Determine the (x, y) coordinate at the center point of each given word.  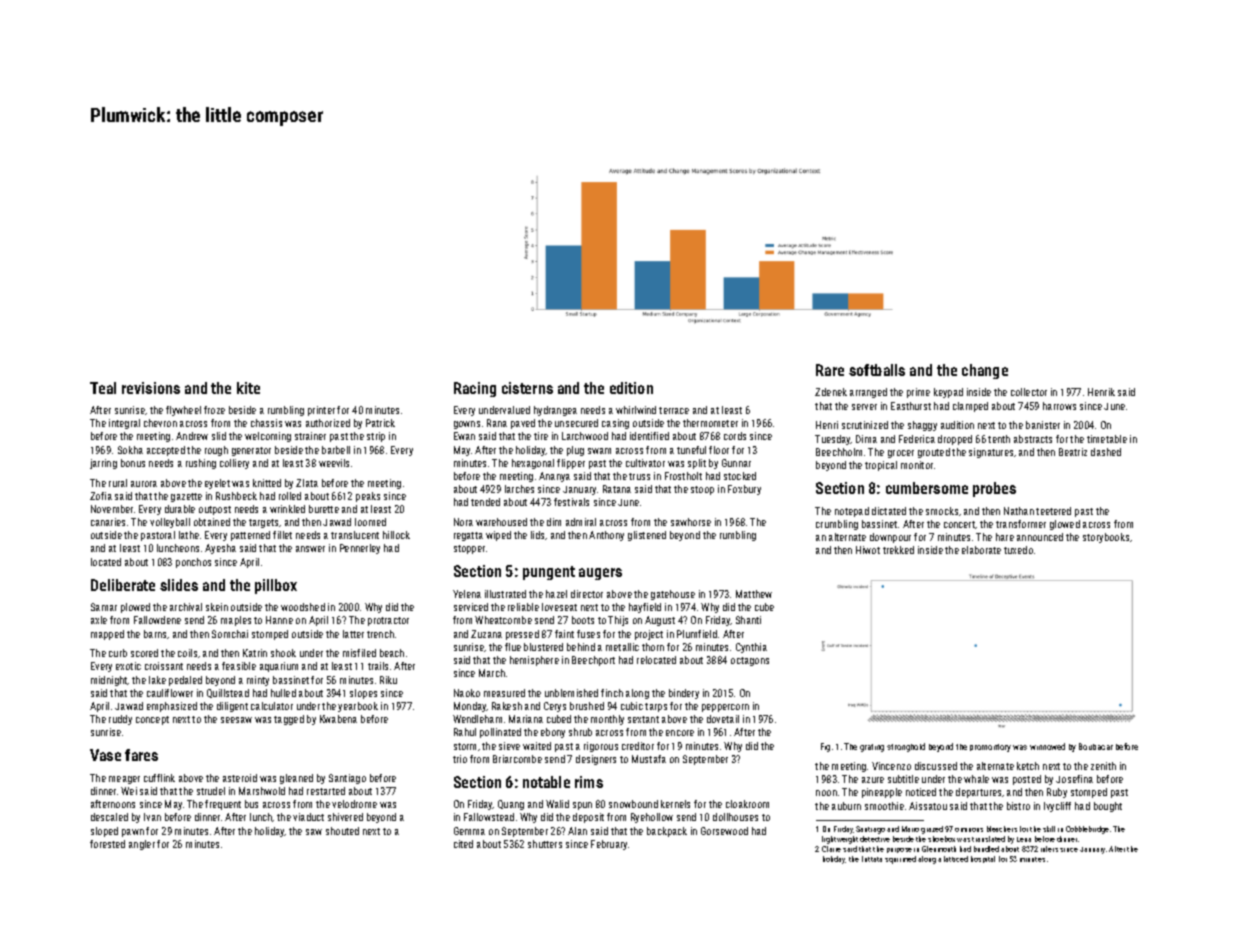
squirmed (900, 860)
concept (152, 720)
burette (324, 509)
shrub (580, 732)
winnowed (1047, 746)
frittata (872, 859)
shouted (342, 831)
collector (1029, 392)
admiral (581, 522)
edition (631, 388)
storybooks (1106, 538)
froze (214, 410)
